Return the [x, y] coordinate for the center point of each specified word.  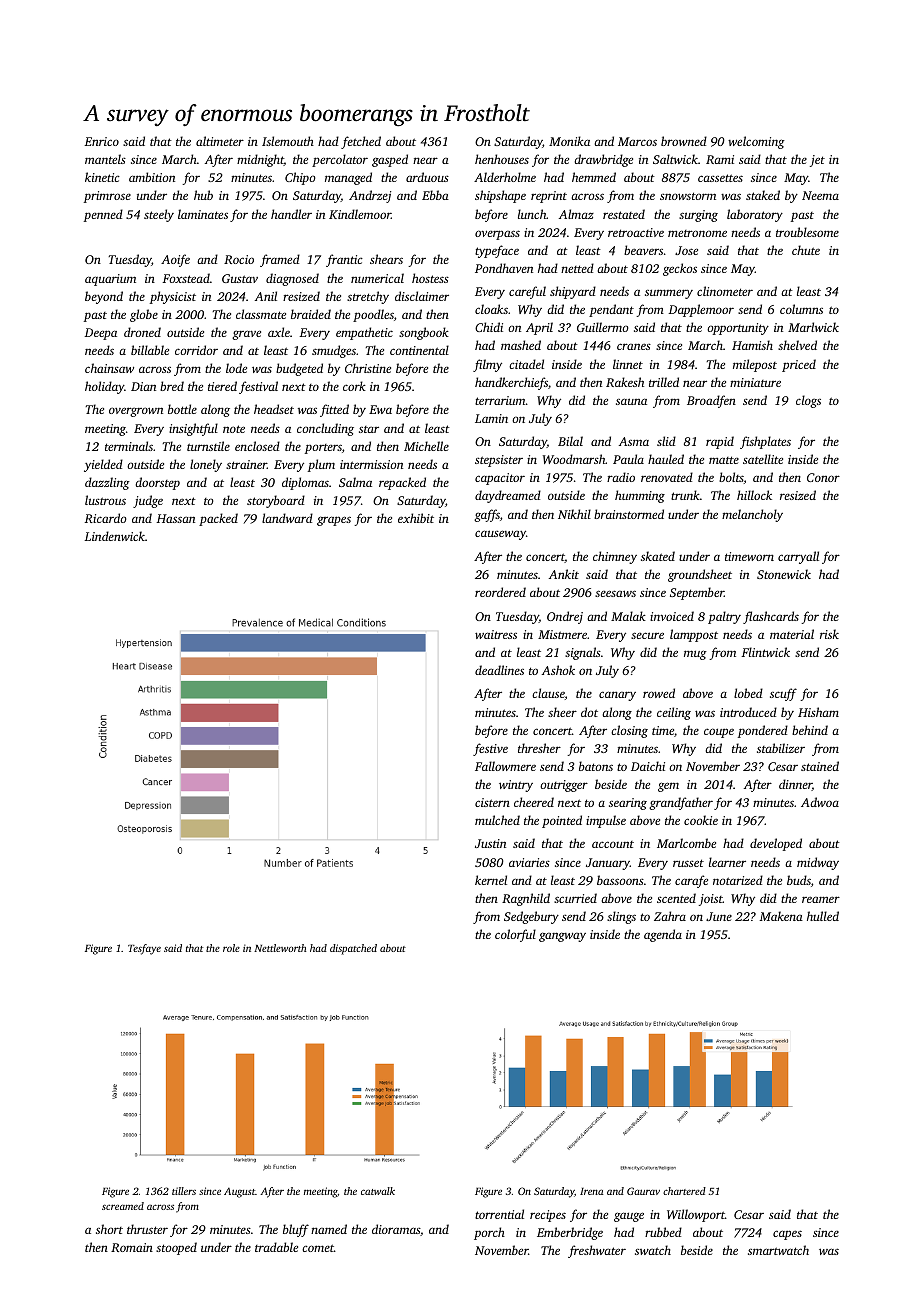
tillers [184, 1191]
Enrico [101, 141]
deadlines [499, 670]
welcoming [756, 142]
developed [776, 844]
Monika [569, 141]
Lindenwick [114, 536]
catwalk [378, 1191]
